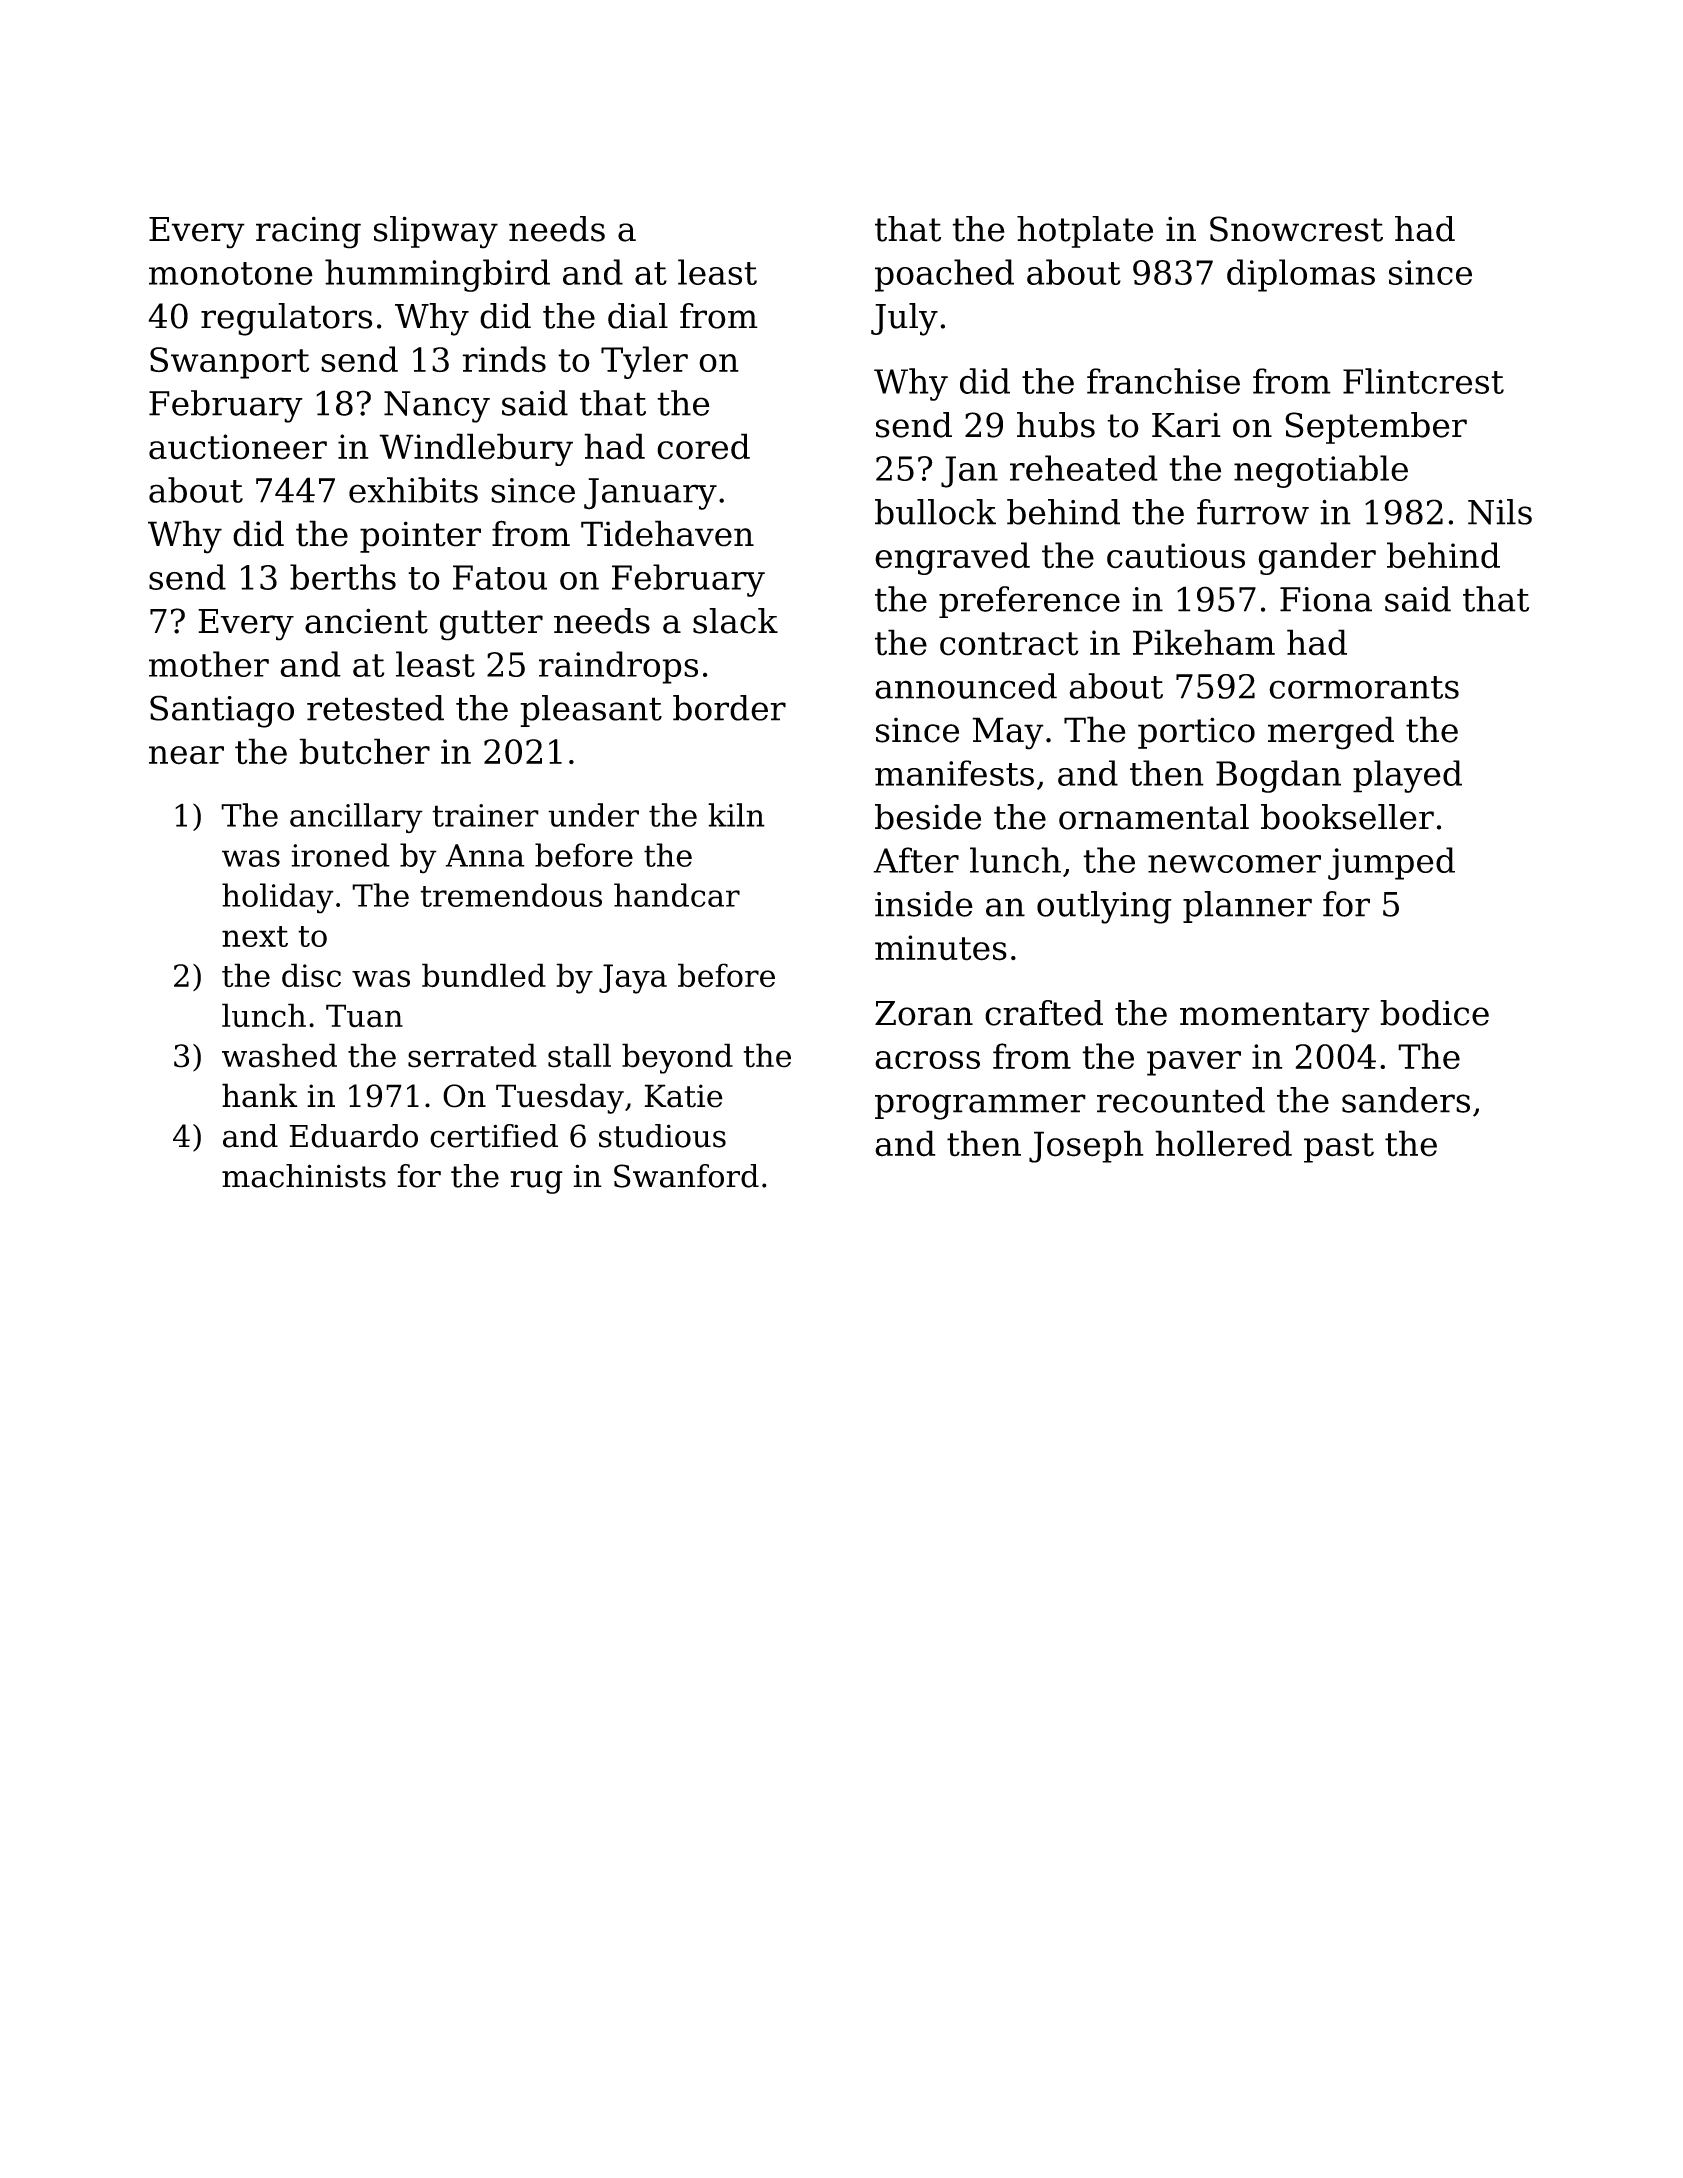 The height and width of the screenshot is (2178, 1683). I want to click on ancillary, so click(356, 818).
